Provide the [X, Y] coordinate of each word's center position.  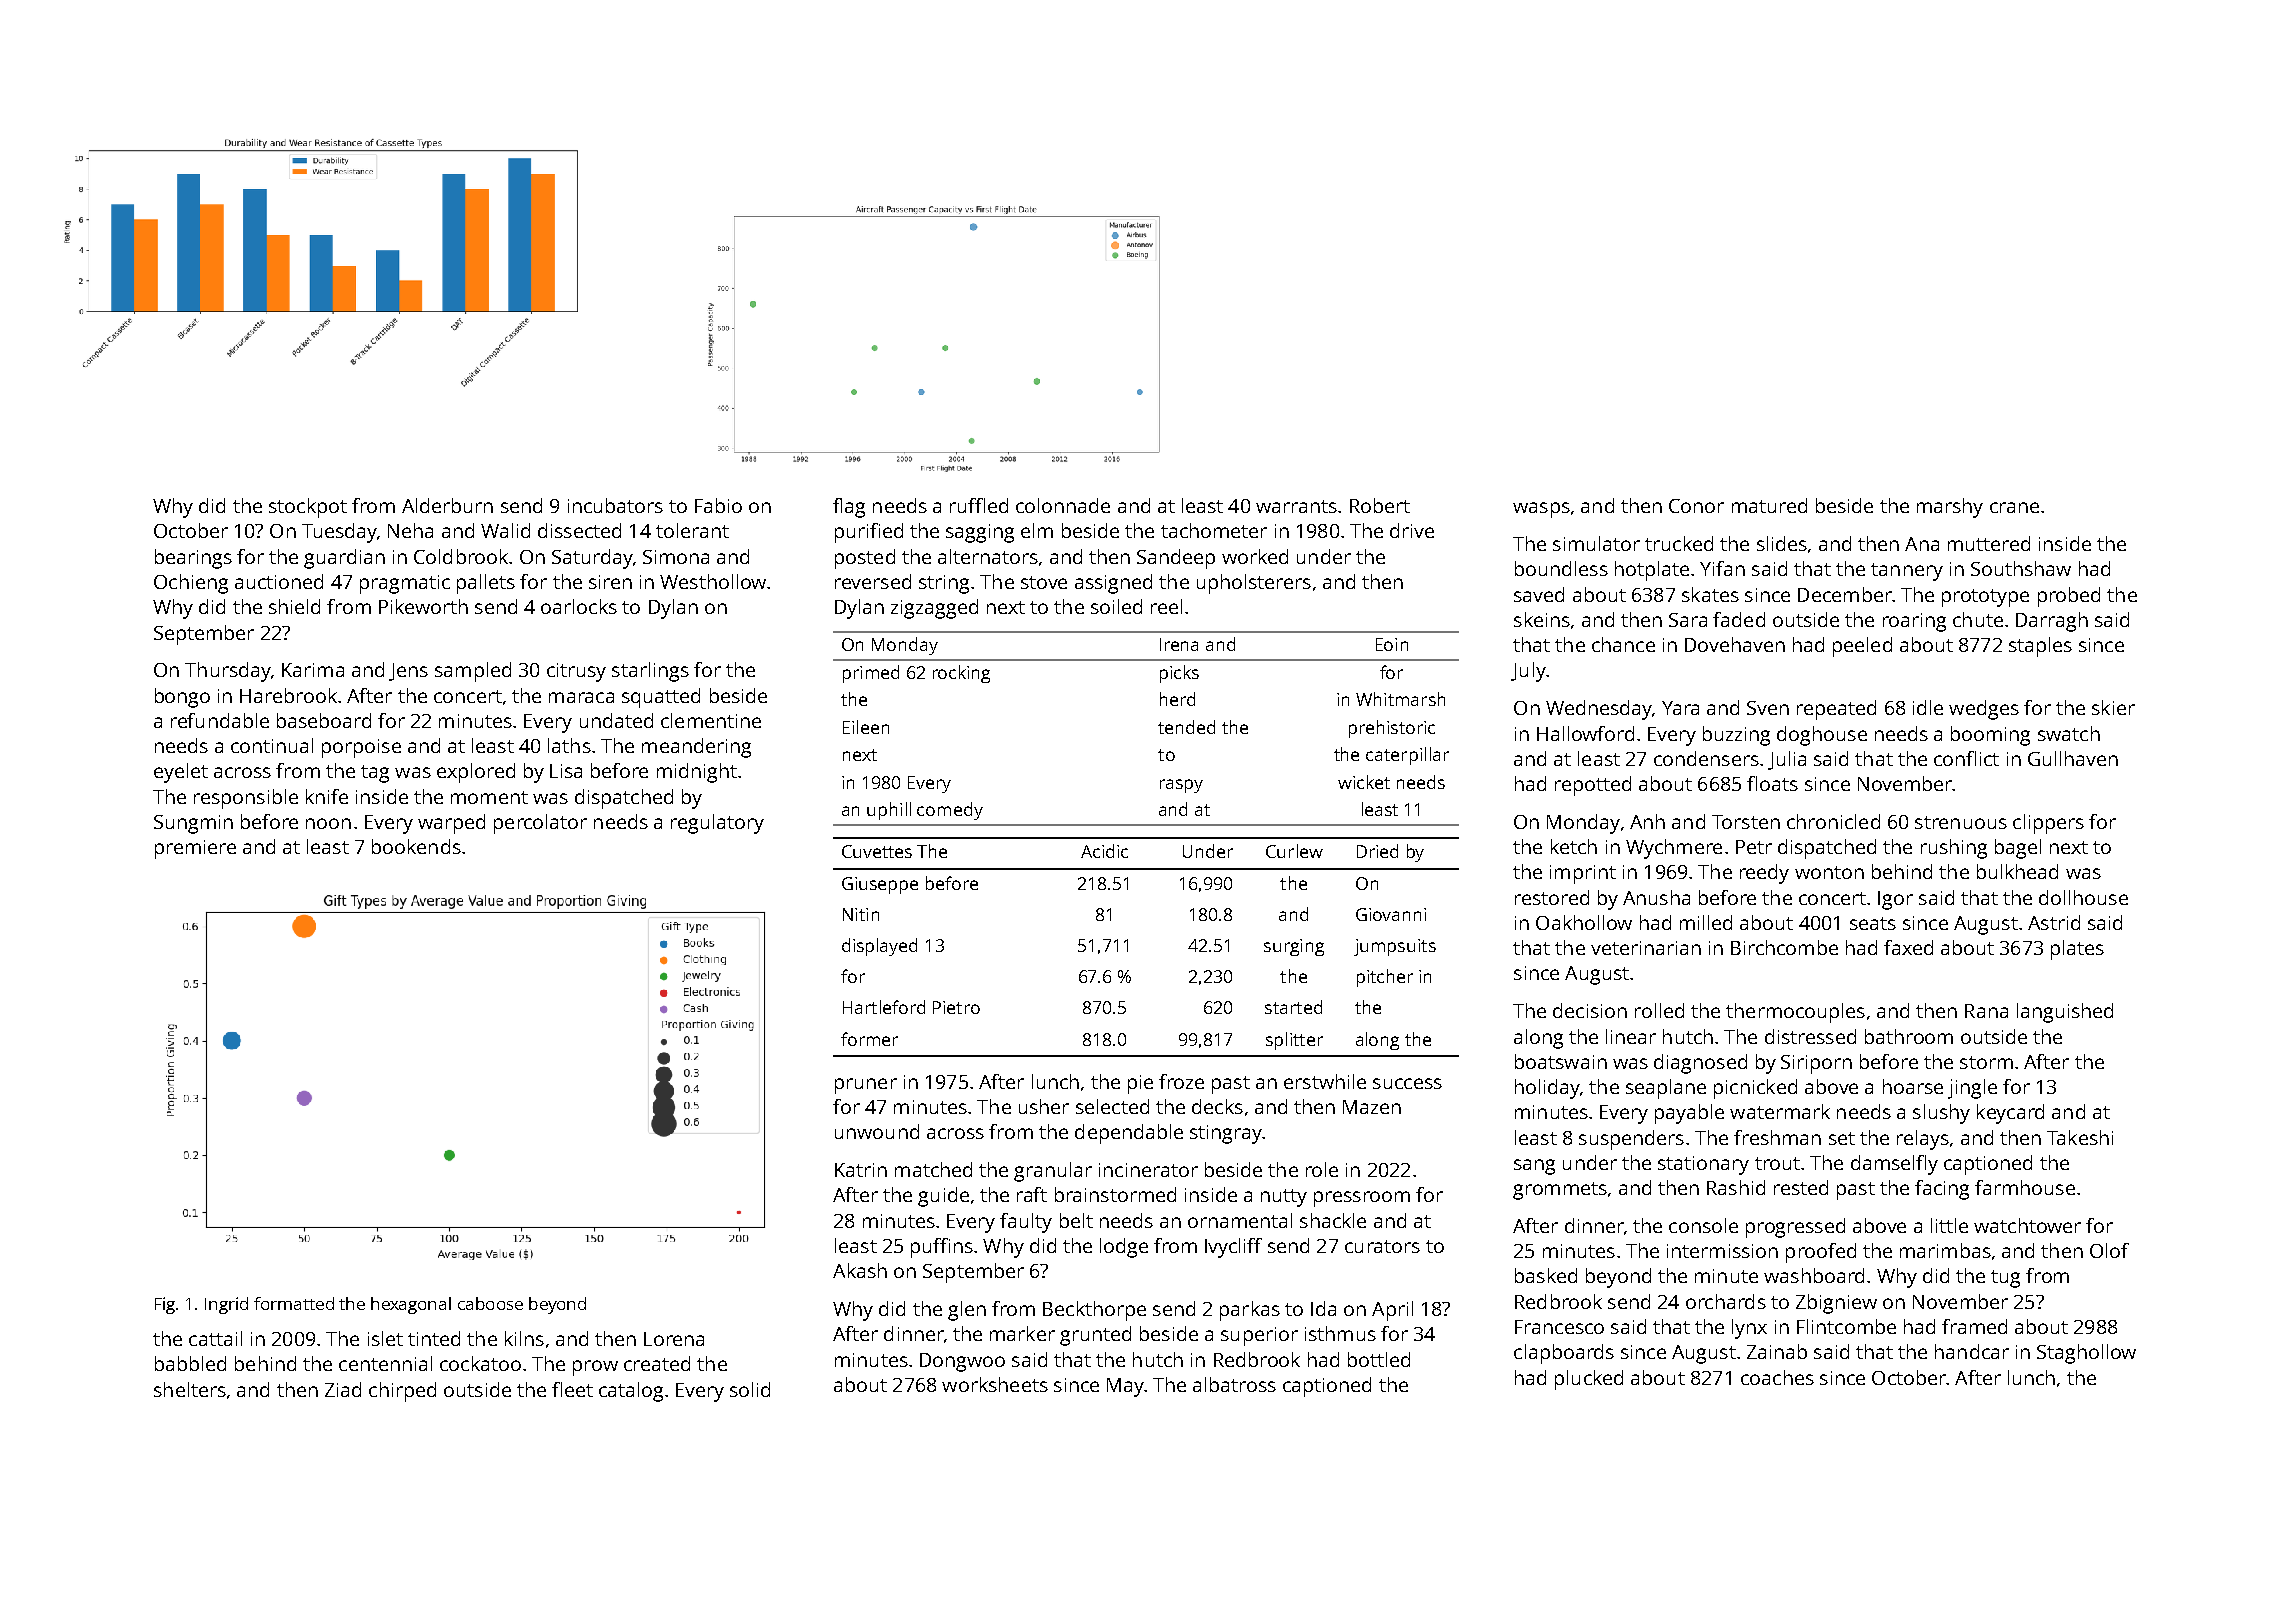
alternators [988, 556]
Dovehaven [1735, 644]
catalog [631, 1392]
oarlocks [579, 606]
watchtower [2027, 1225]
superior [1259, 1336]
